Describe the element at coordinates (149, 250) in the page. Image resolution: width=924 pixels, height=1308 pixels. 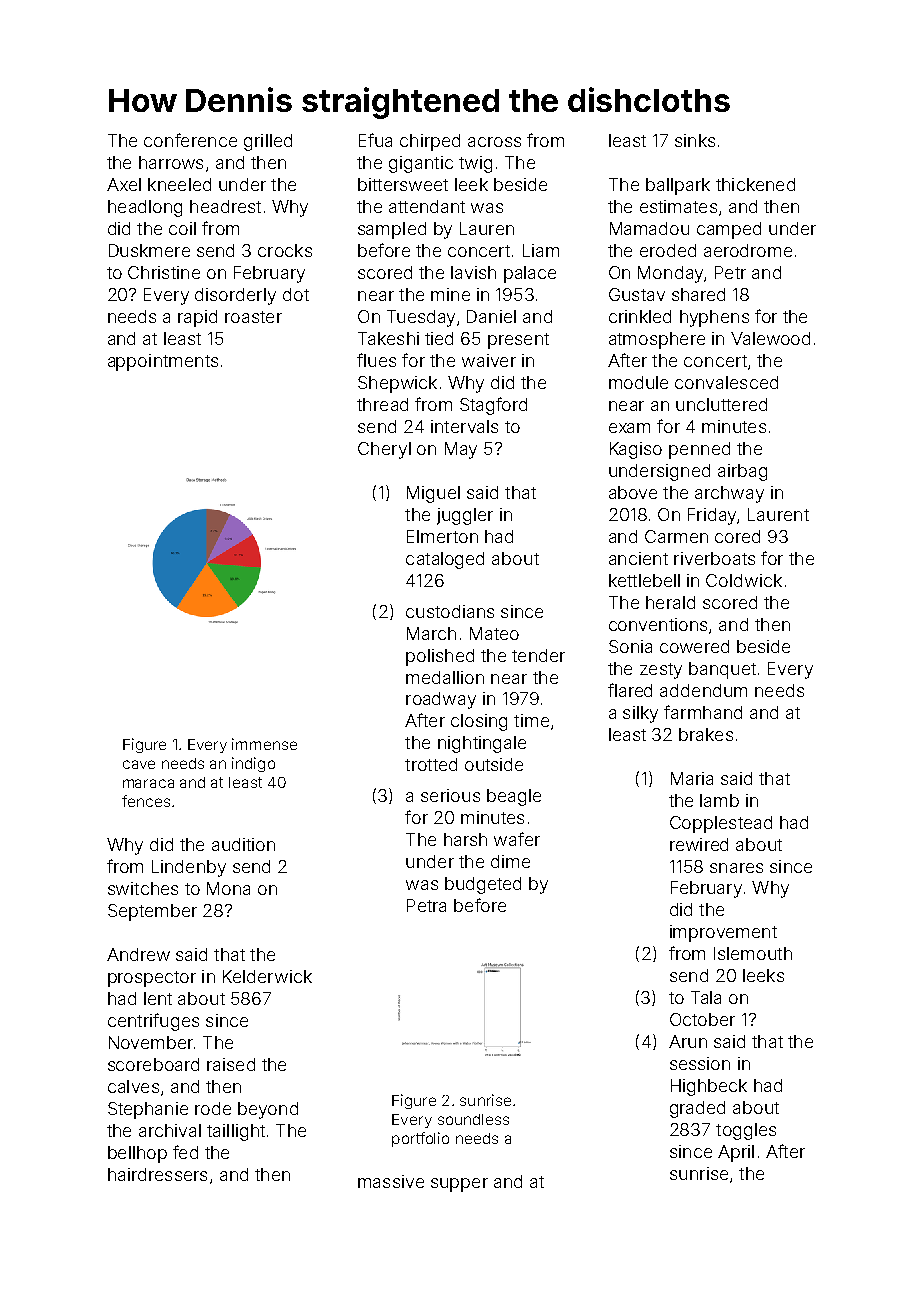
I see `Duskmere` at that location.
